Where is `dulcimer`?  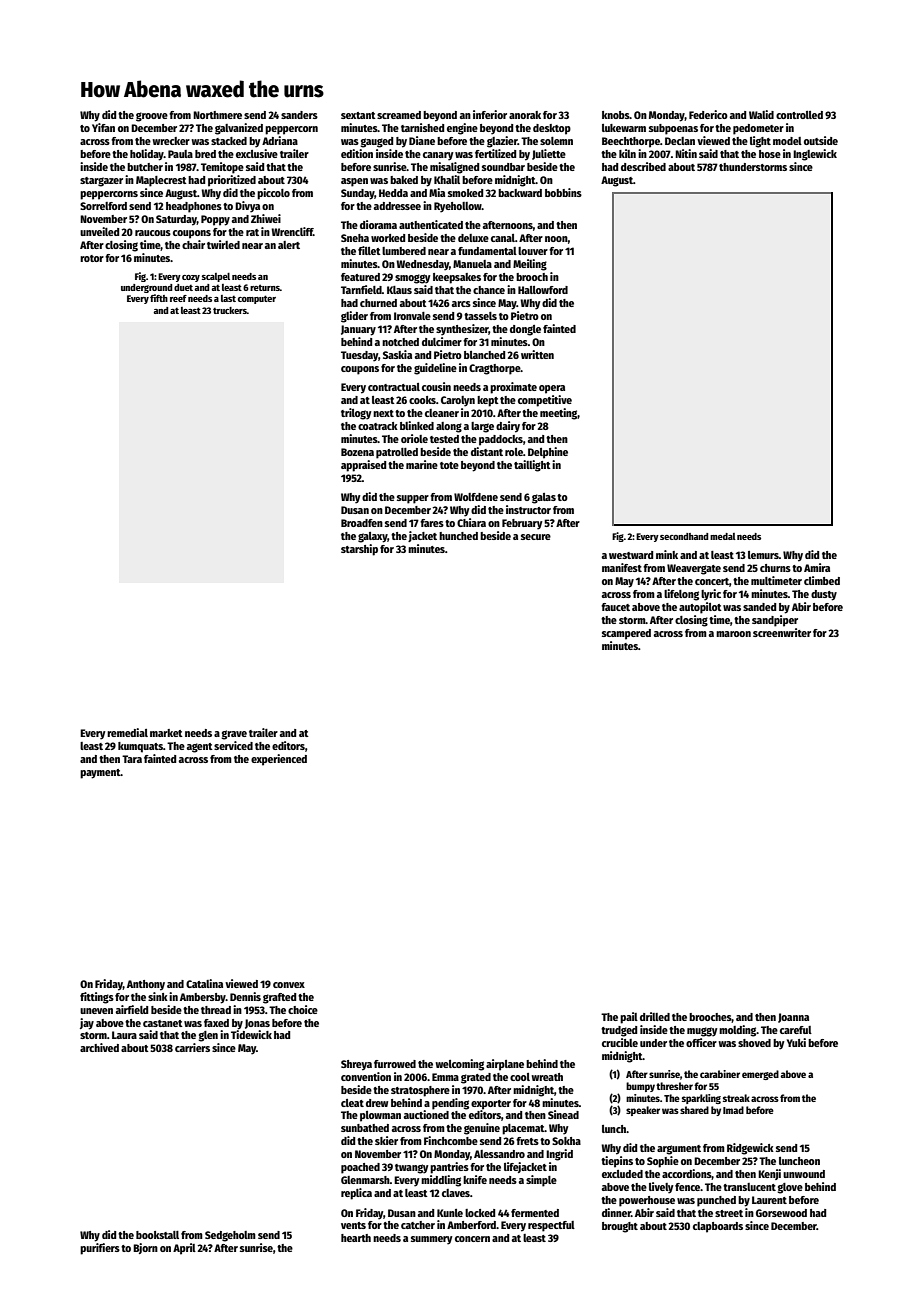
dulcimer is located at coordinates (442, 341).
